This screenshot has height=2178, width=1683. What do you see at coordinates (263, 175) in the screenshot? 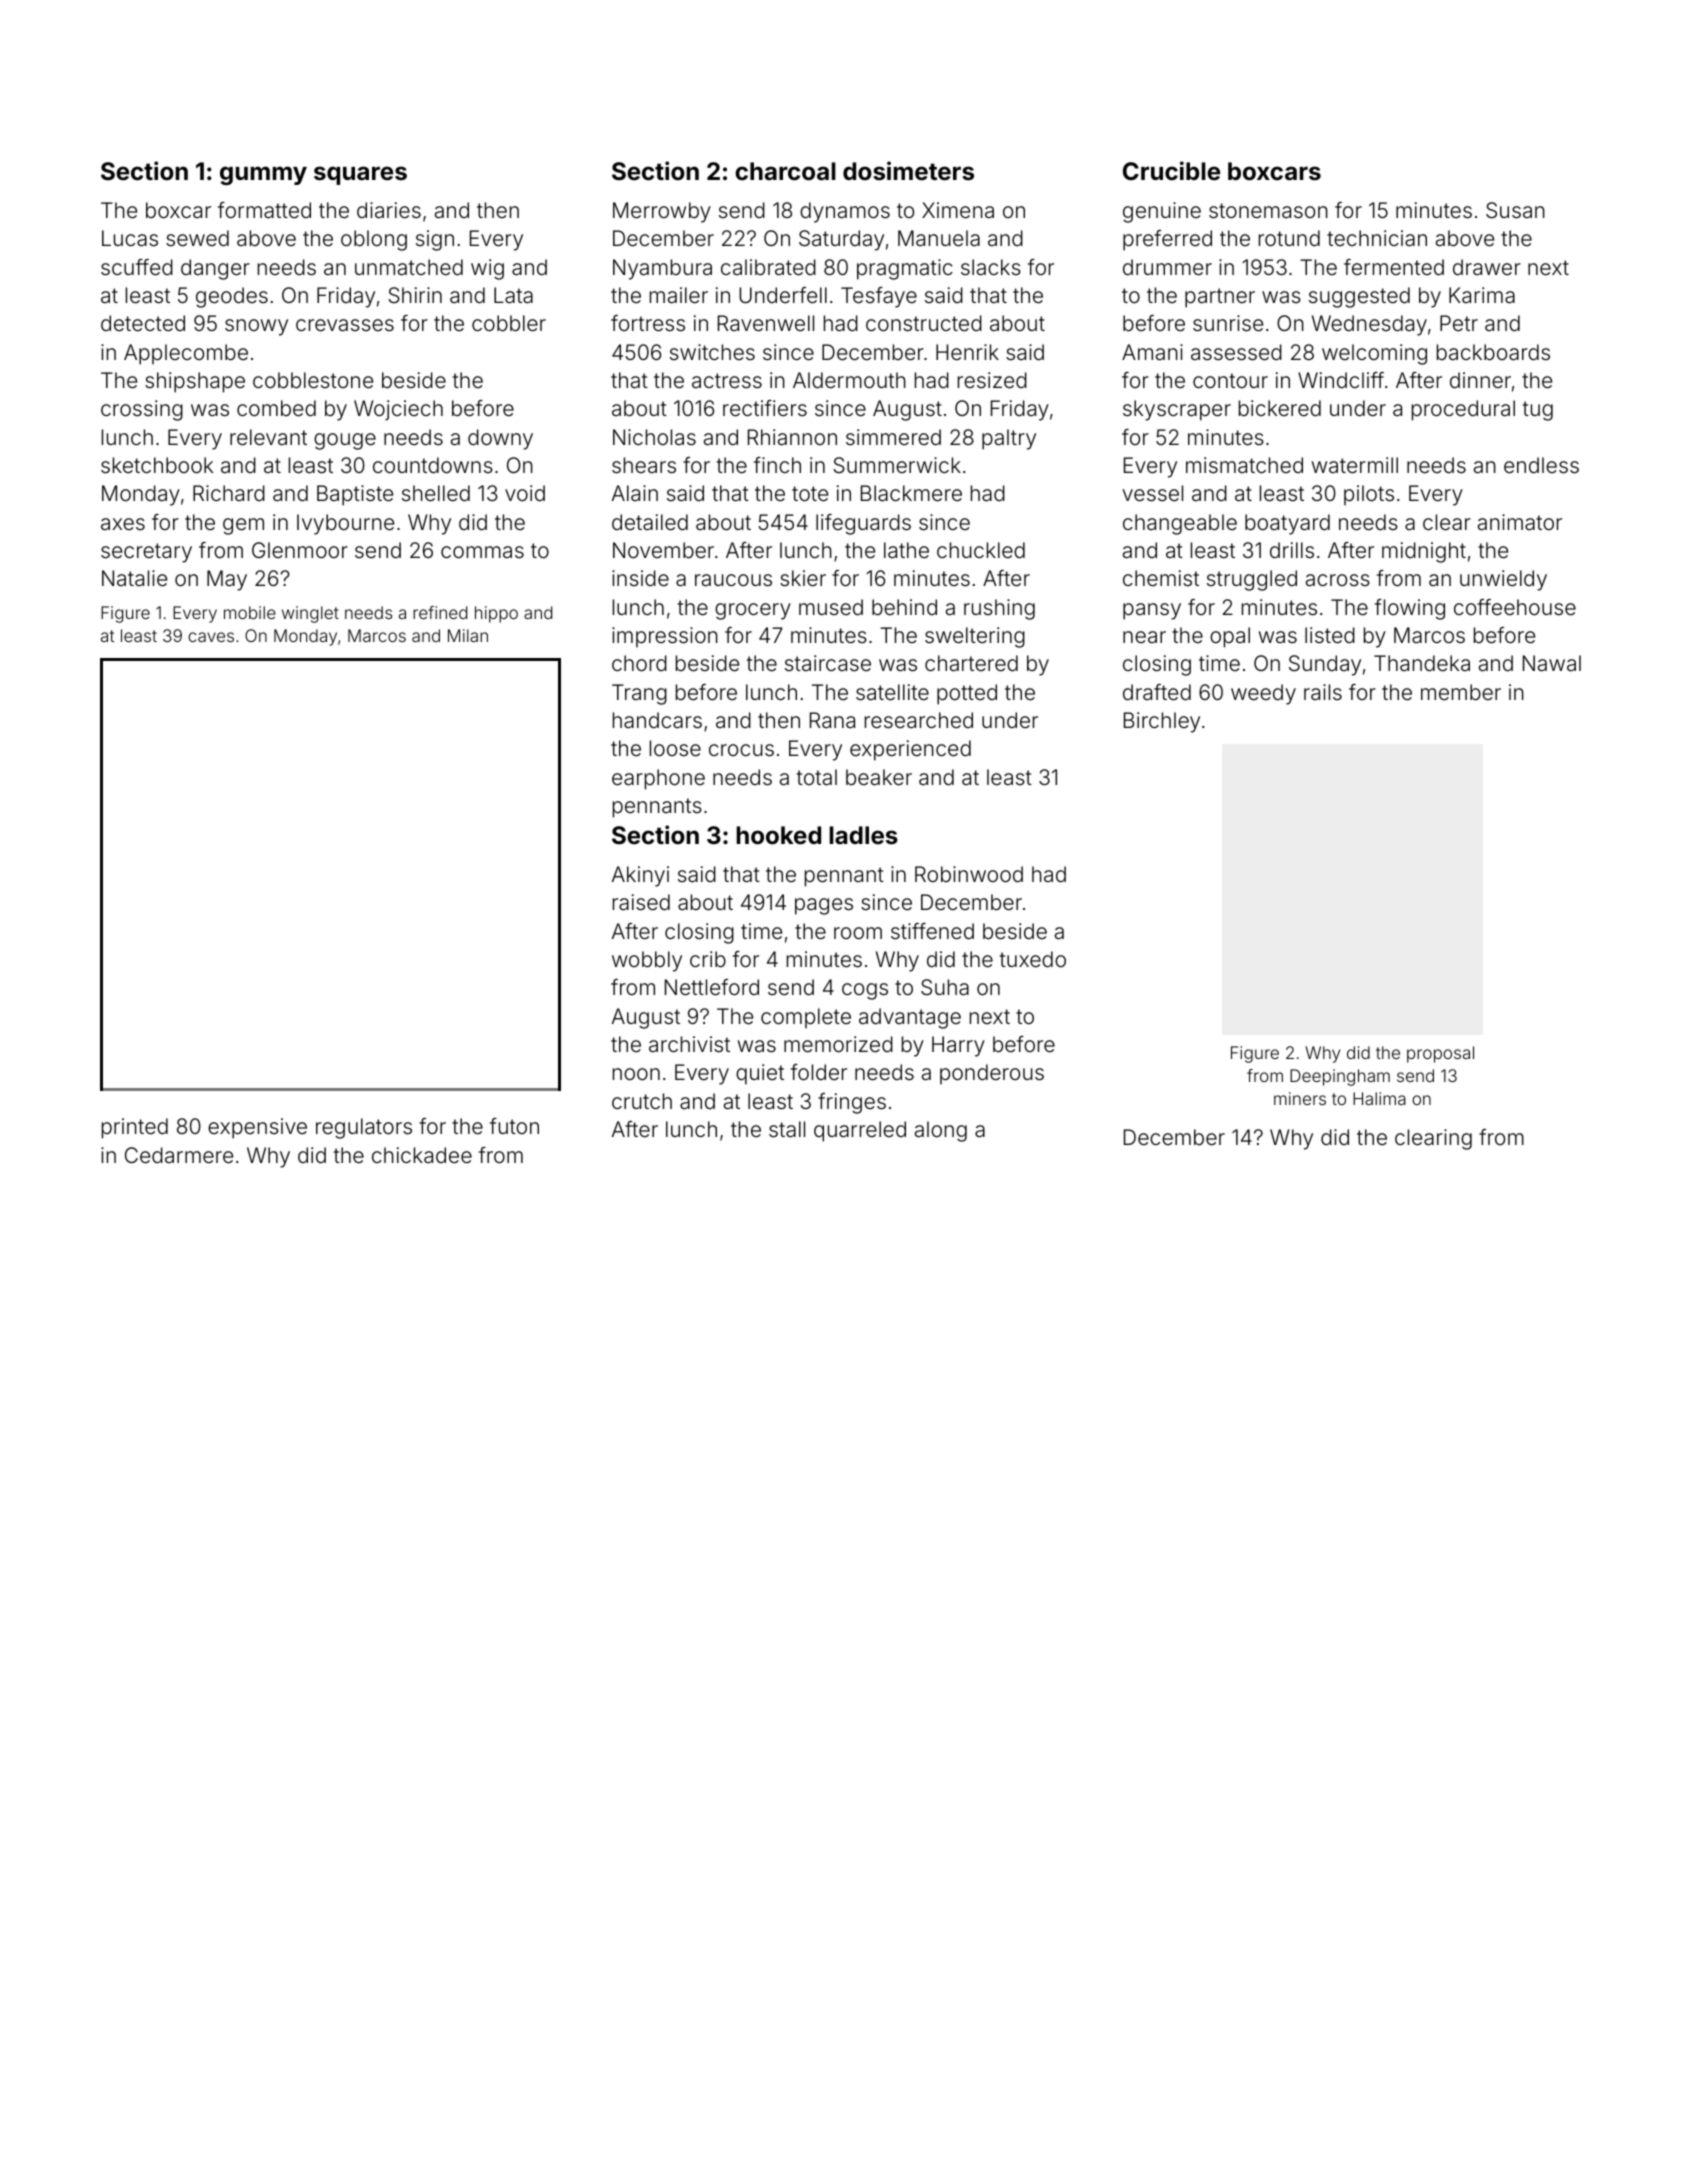
I see `gummy` at bounding box center [263, 175].
